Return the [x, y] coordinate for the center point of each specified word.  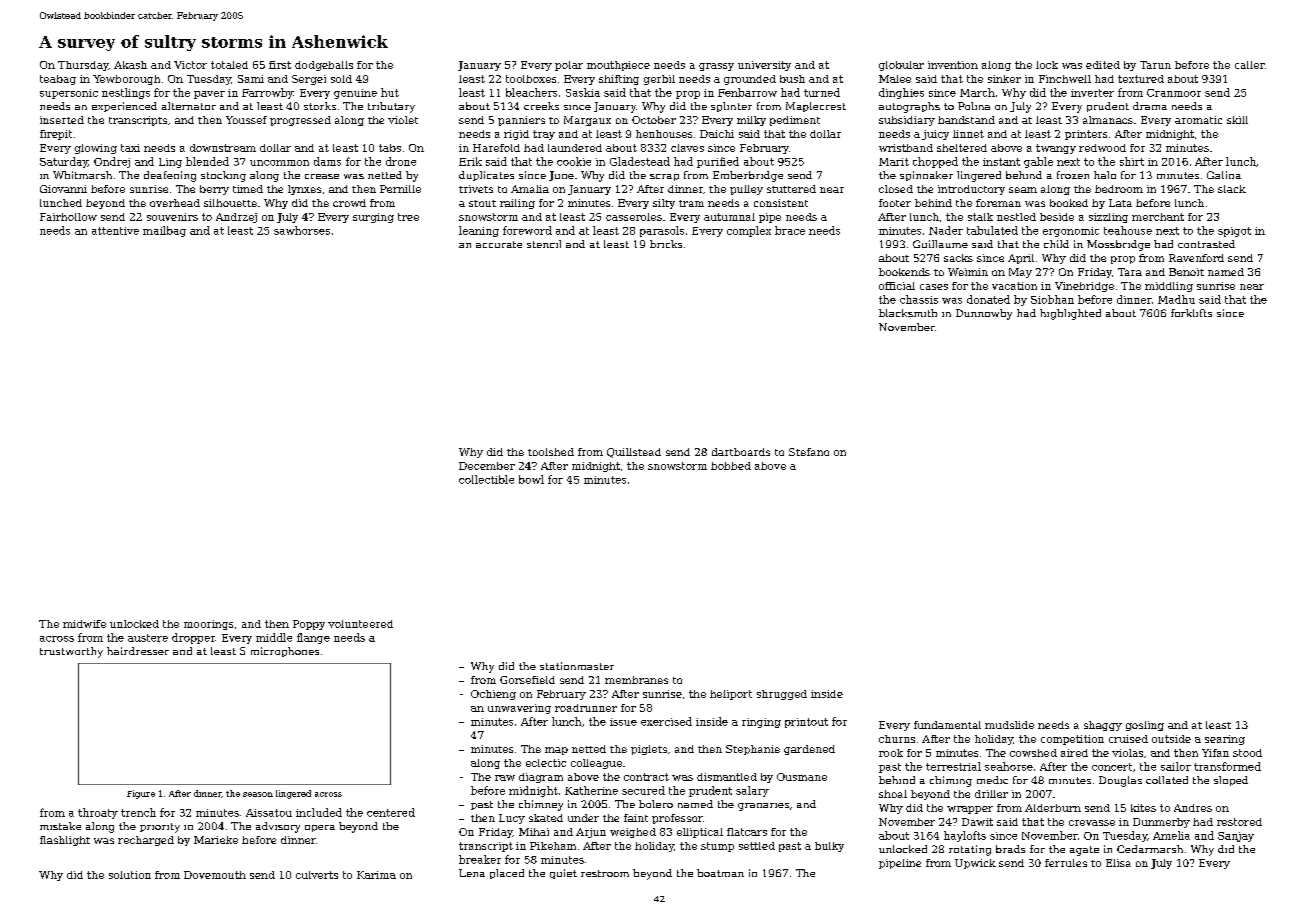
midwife [84, 624]
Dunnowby [984, 314]
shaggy [1103, 726]
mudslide [1009, 725]
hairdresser [138, 651]
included [319, 812]
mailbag [164, 231]
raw [505, 778]
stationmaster [577, 666]
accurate [499, 244]
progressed [300, 121]
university [764, 66]
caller [1250, 65]
